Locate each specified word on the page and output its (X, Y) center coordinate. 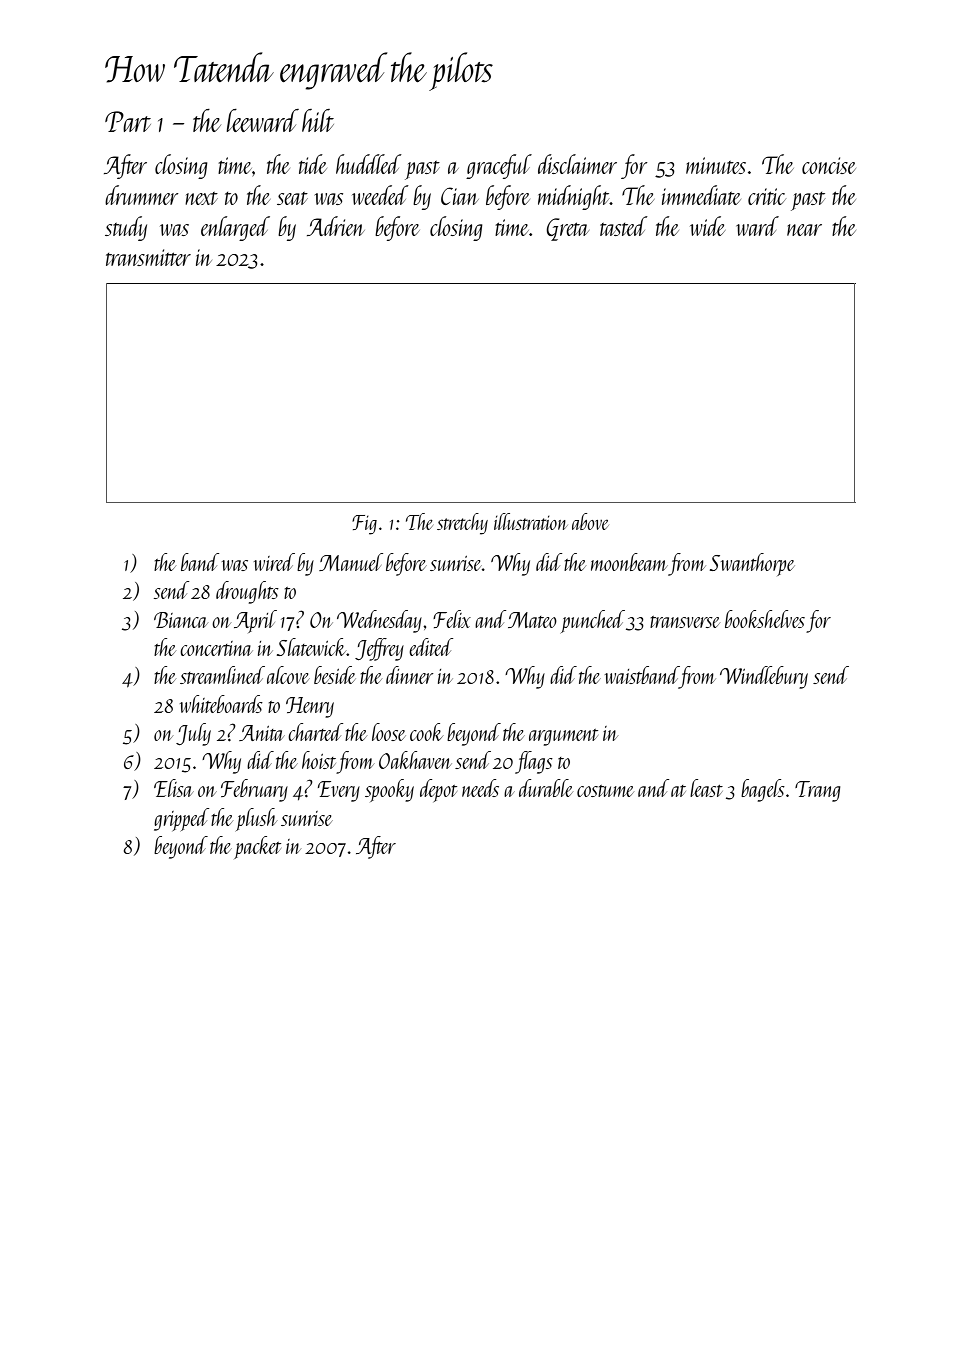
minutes (716, 165)
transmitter (148, 257)
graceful (499, 166)
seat (292, 198)
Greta (567, 229)
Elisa (174, 788)
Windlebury (764, 677)
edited (431, 647)
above (590, 521)
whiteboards (221, 704)
